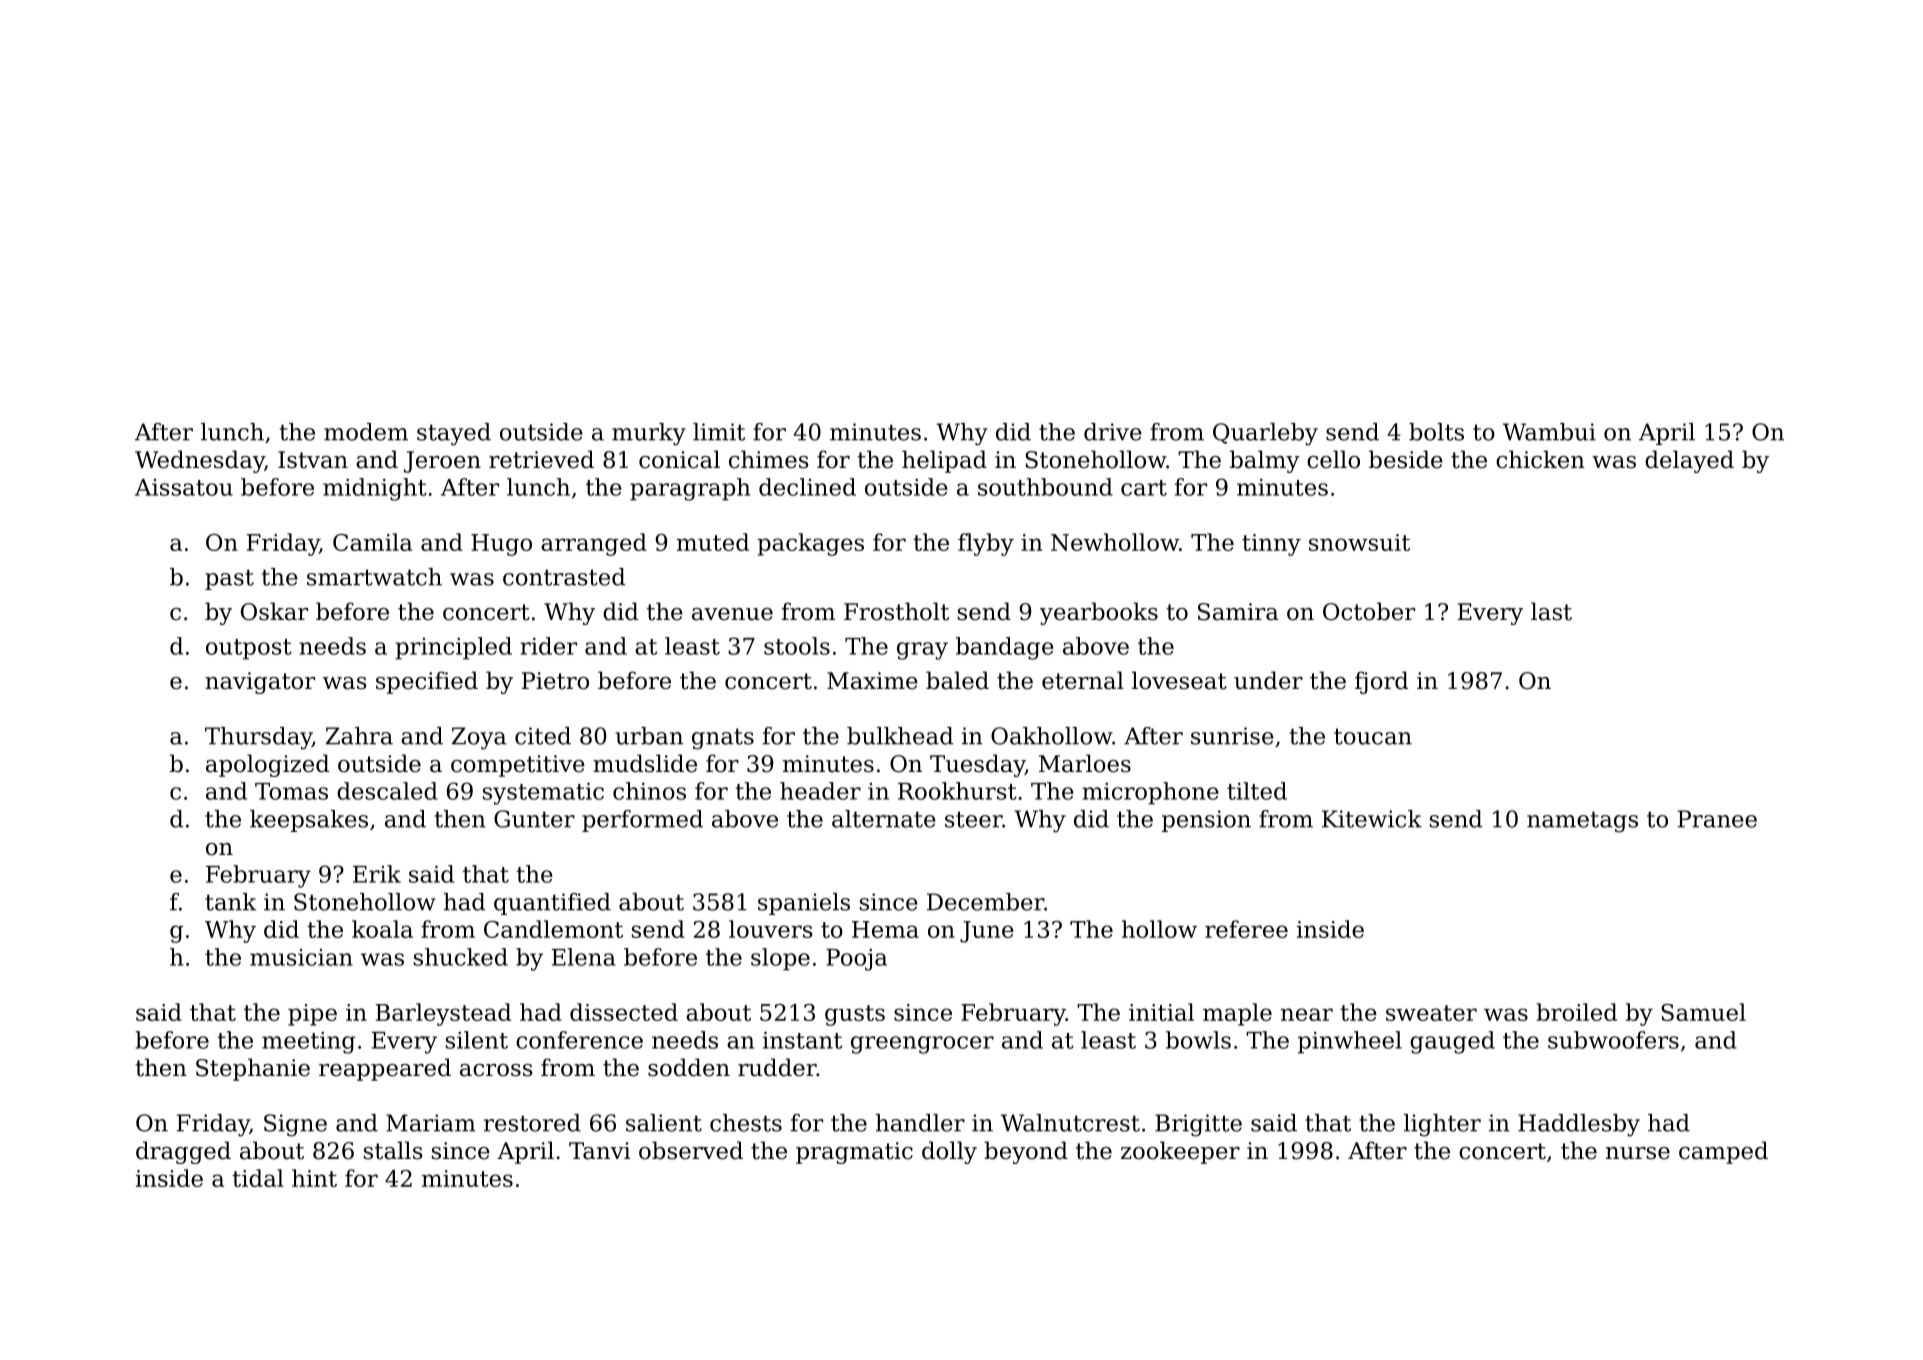  What do you see at coordinates (1717, 819) in the screenshot?
I see `Pranee` at bounding box center [1717, 819].
